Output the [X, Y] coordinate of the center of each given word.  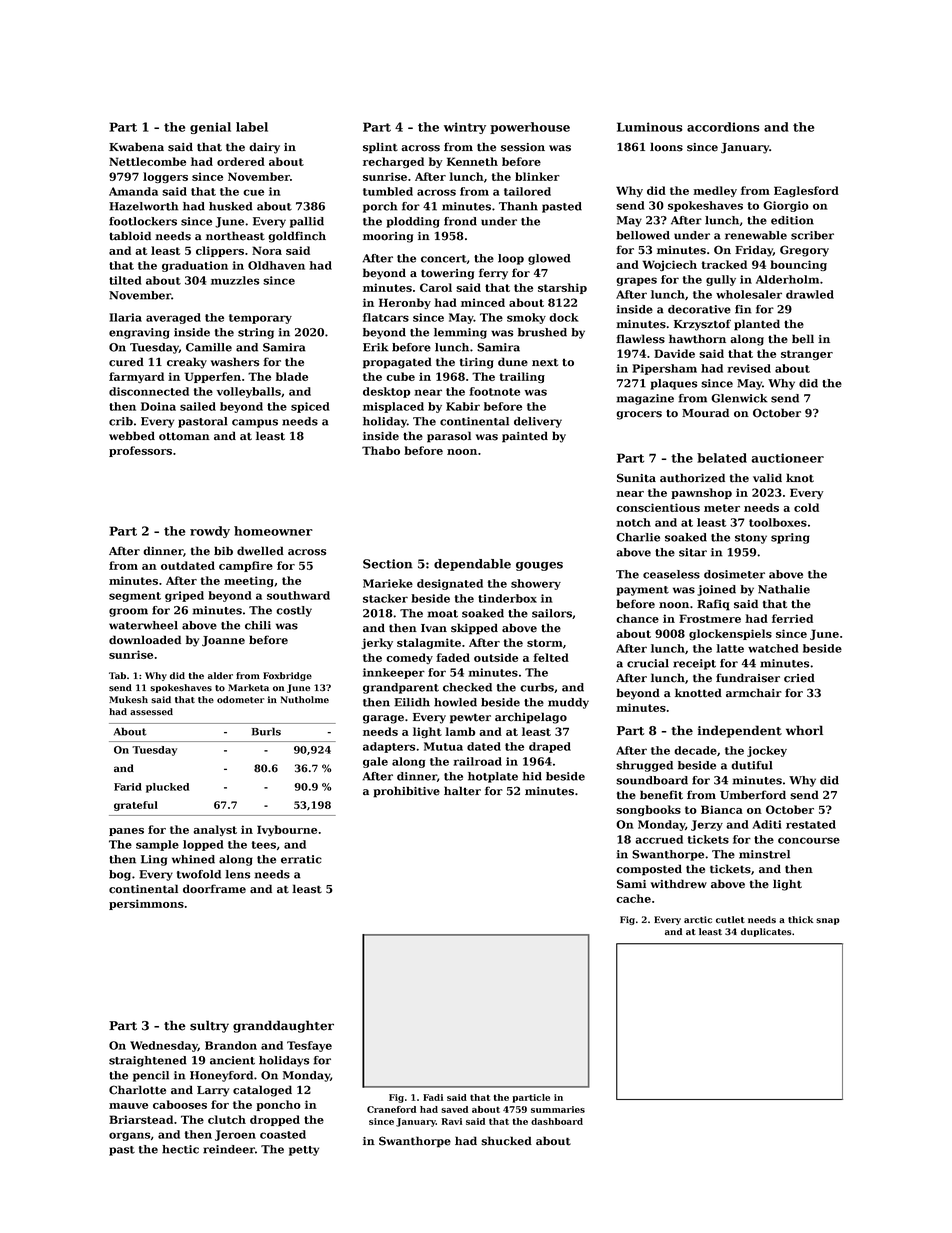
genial [210, 128]
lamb [460, 731]
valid [767, 477]
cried [799, 678]
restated [811, 824]
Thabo [381, 450]
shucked [506, 1141]
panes [126, 832]
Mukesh [128, 699]
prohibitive [406, 792]
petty [304, 1151]
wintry [465, 128]
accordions [723, 127]
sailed [198, 406]
